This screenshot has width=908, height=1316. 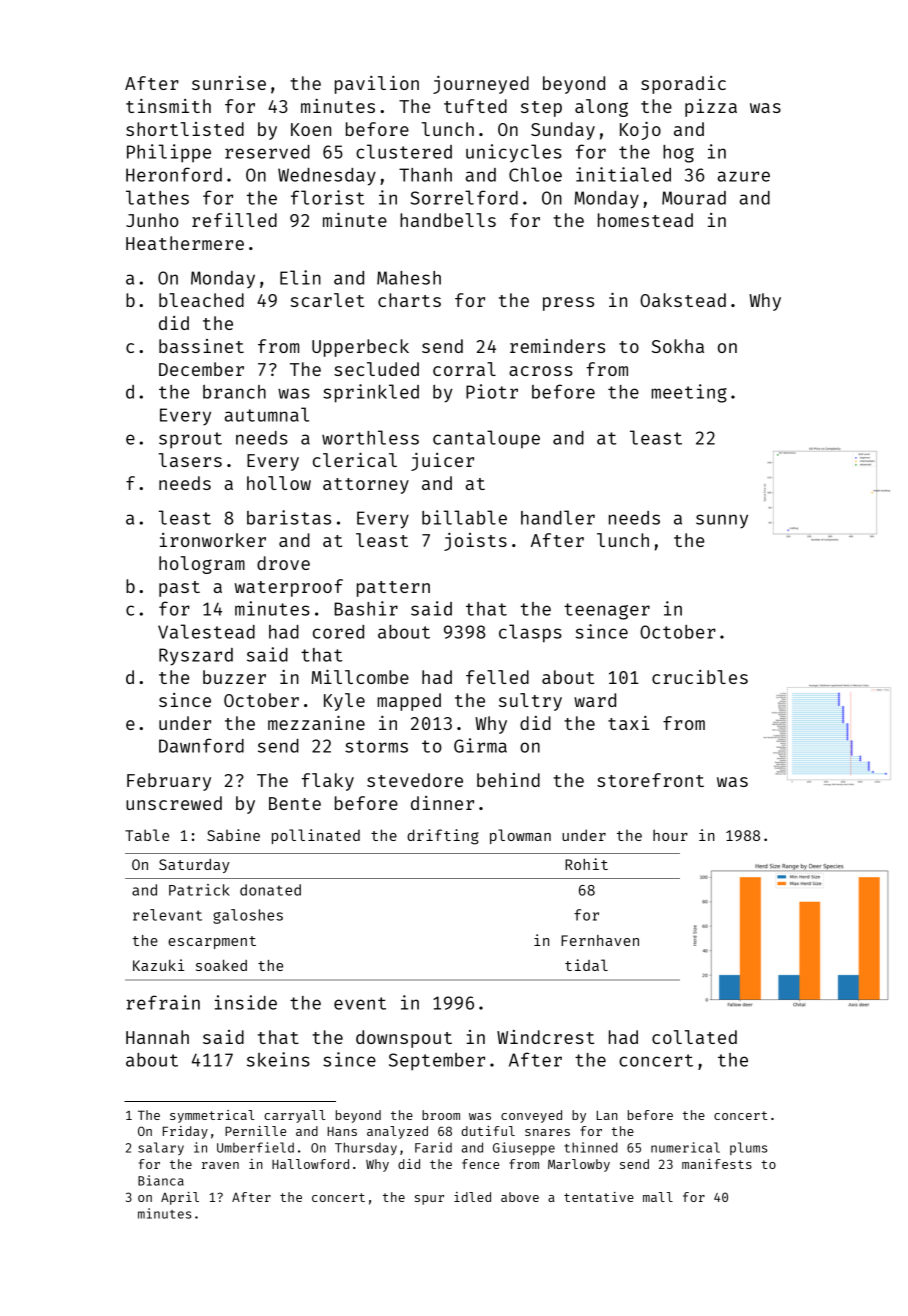 I want to click on storefront, so click(x=650, y=780).
